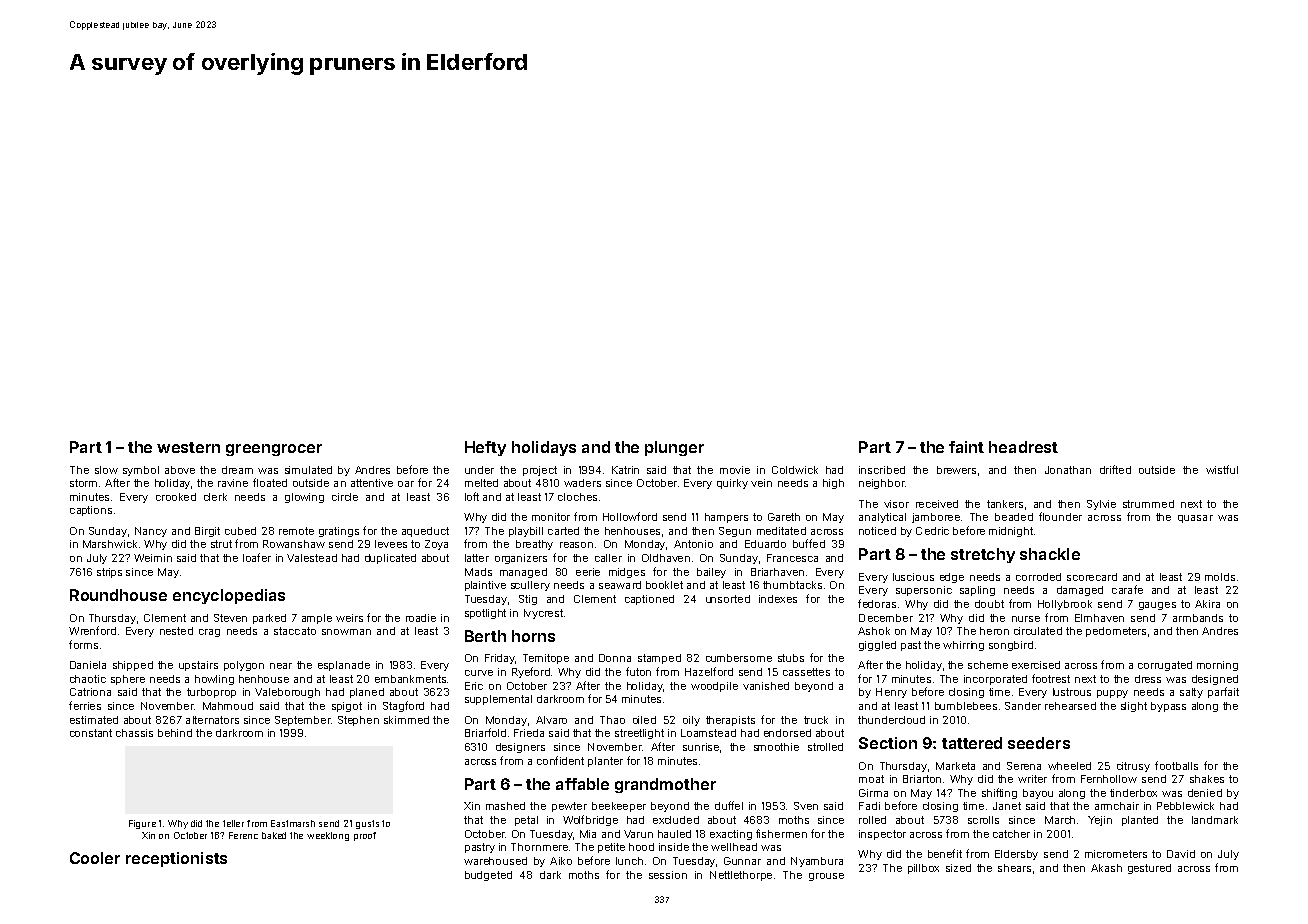 The image size is (1308, 924). What do you see at coordinates (188, 447) in the screenshot?
I see `western` at bounding box center [188, 447].
